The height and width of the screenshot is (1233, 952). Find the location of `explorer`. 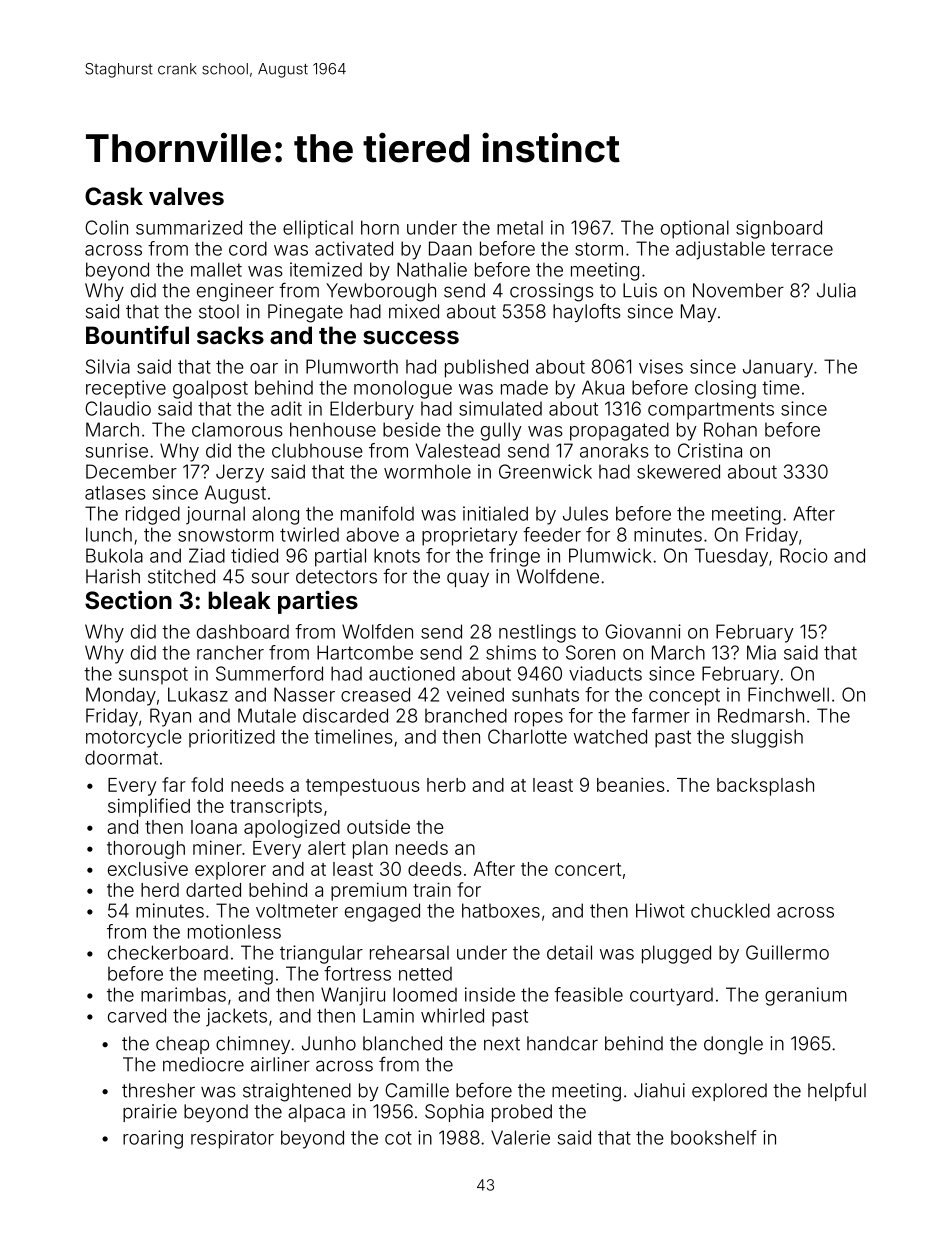

explorer is located at coordinates (230, 871).
